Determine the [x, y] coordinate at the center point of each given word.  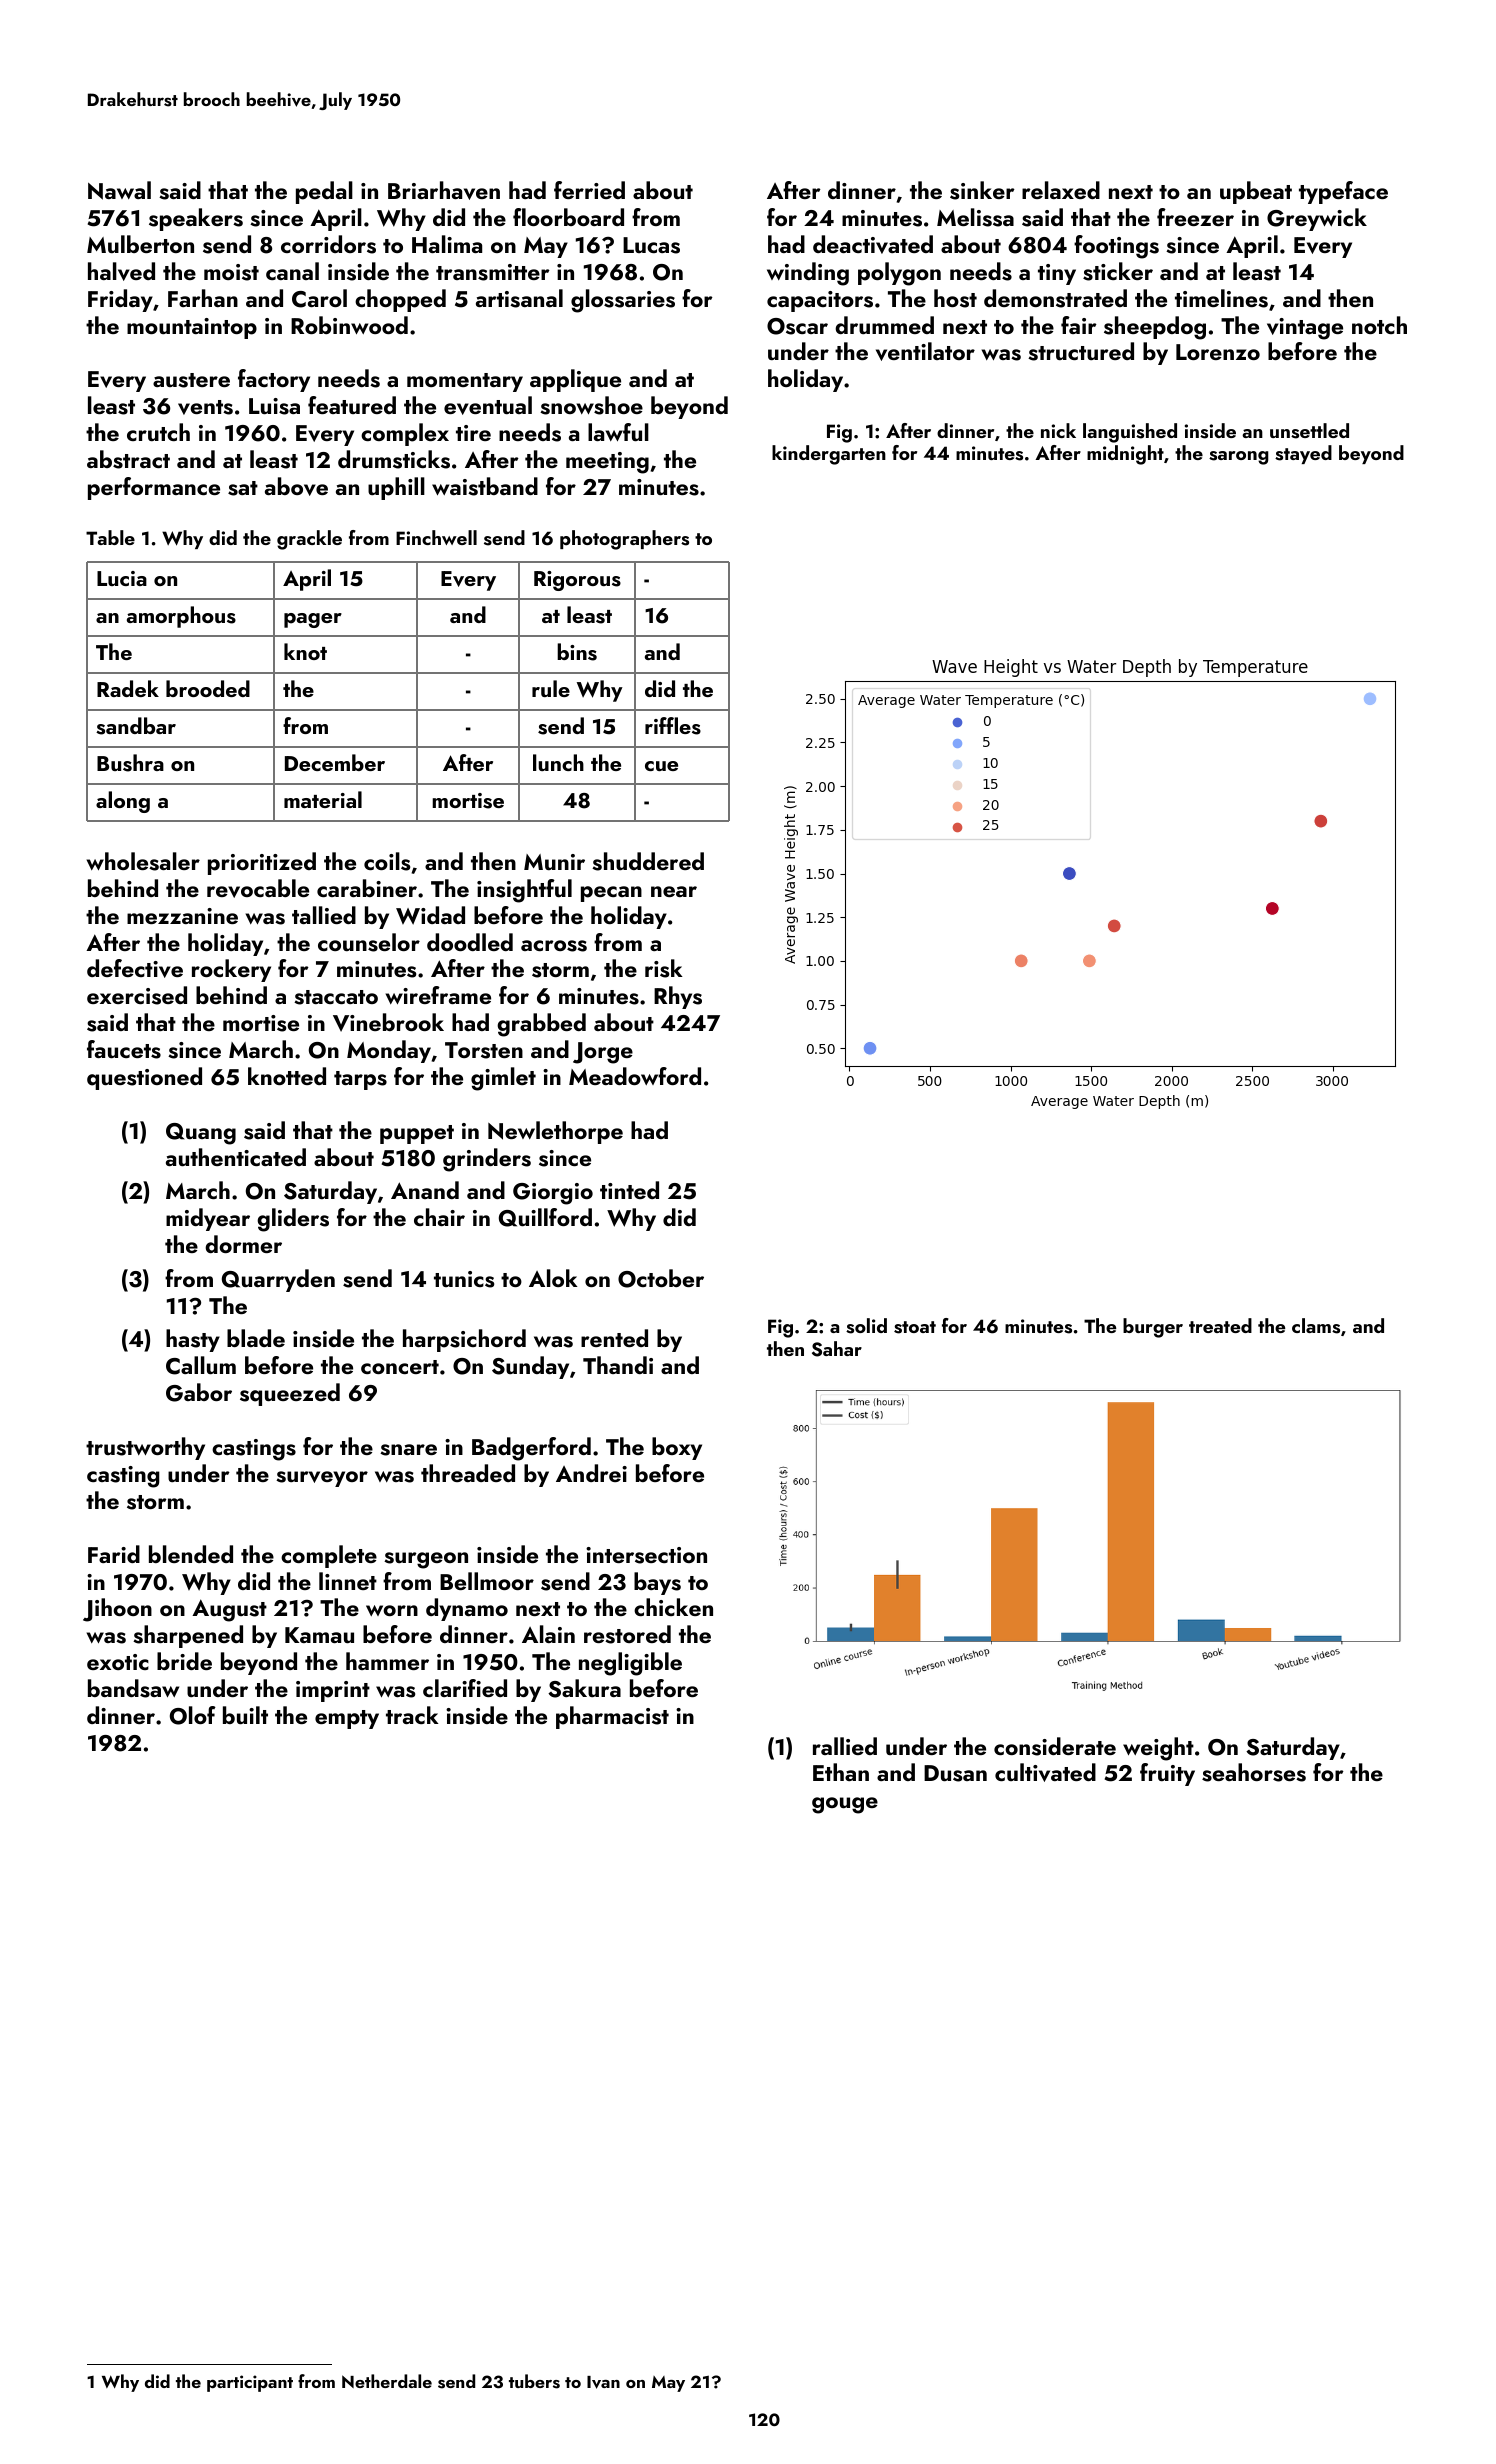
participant [250, 2383]
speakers [196, 219]
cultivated [1045, 1772]
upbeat [1256, 192]
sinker [982, 190]
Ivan [603, 2382]
